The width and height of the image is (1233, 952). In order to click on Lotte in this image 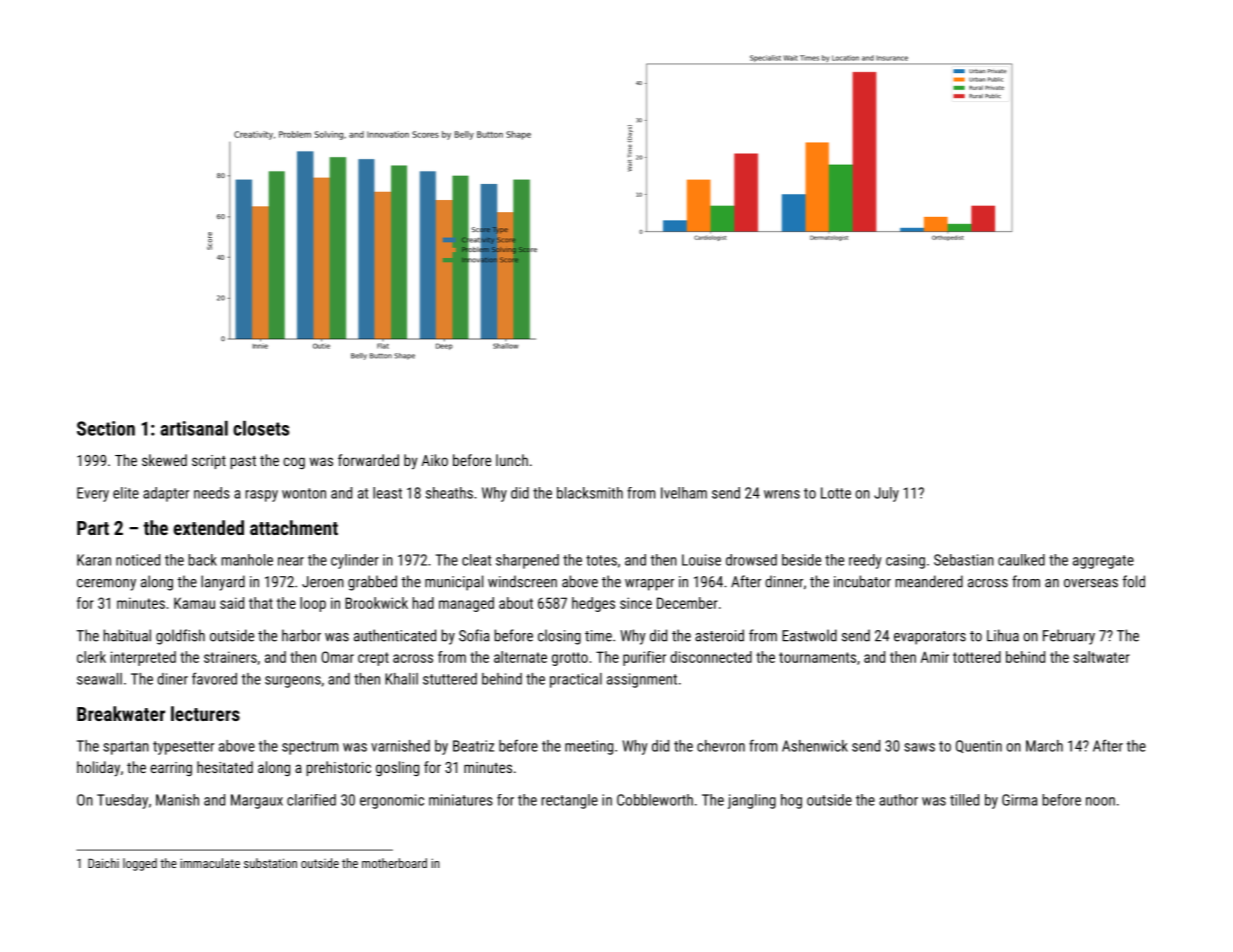, I will do `click(836, 493)`.
